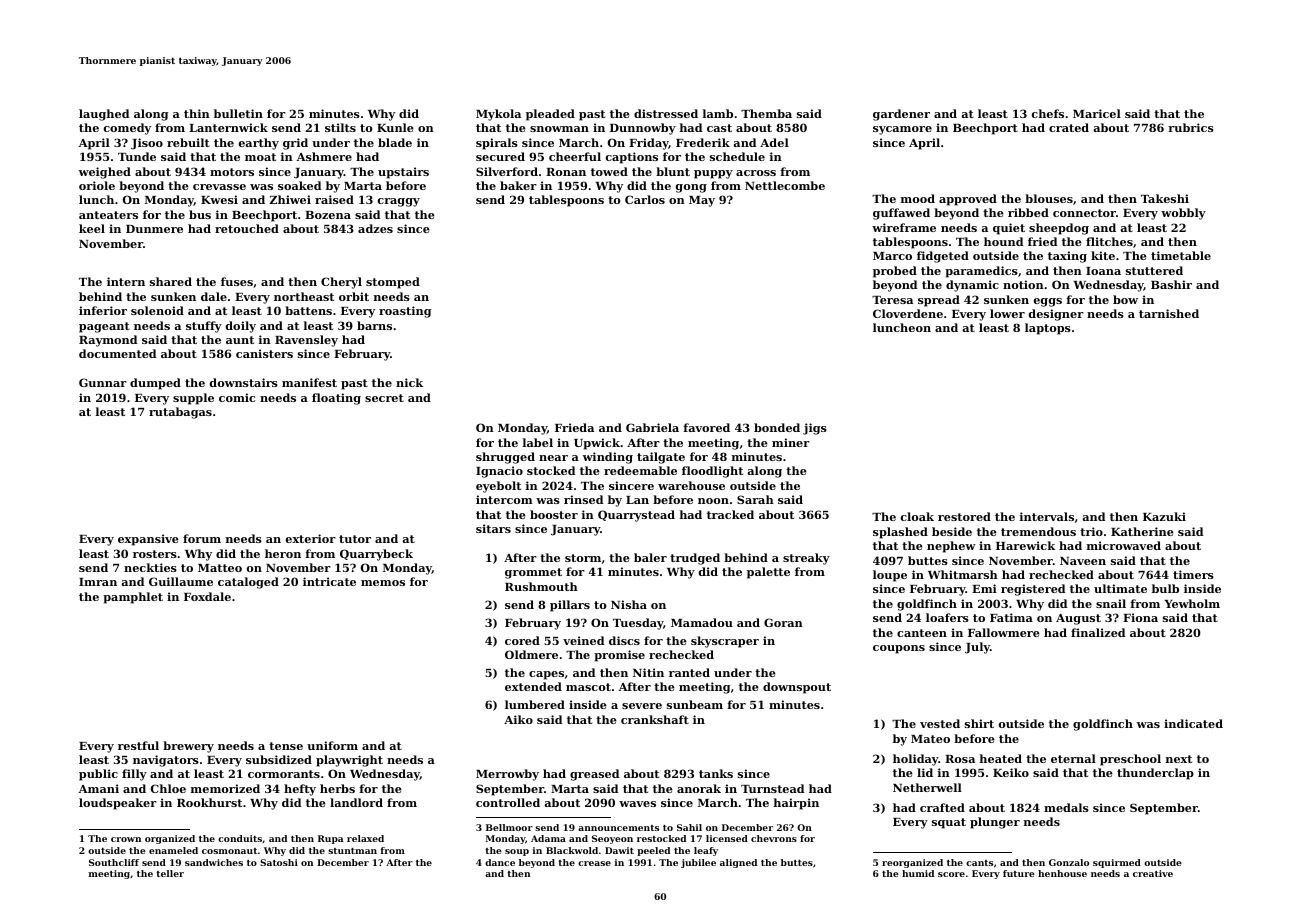 Image resolution: width=1308 pixels, height=924 pixels. I want to click on Carlos, so click(645, 199).
